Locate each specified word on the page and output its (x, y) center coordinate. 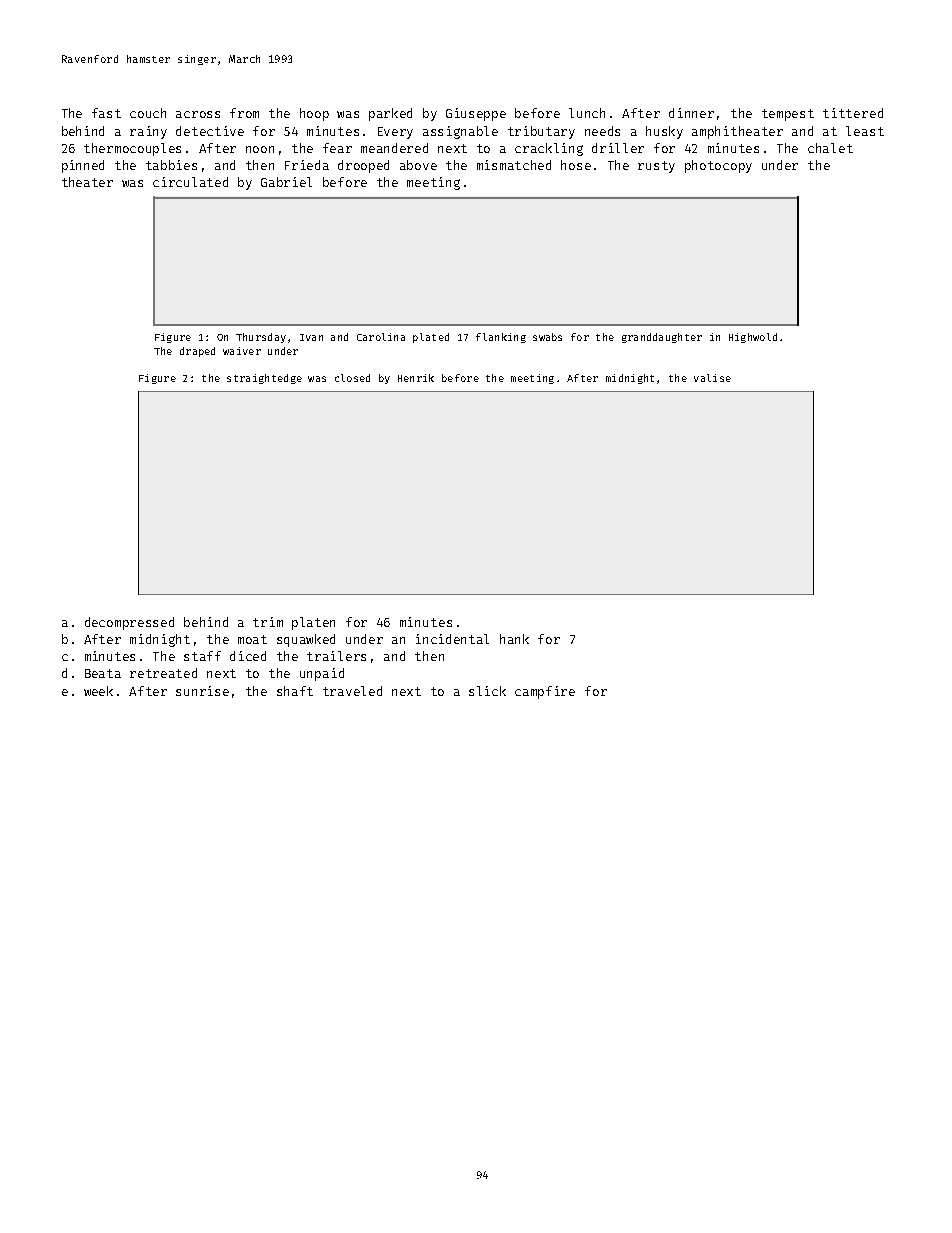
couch (148, 113)
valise (712, 378)
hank (514, 639)
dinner (691, 113)
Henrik (416, 378)
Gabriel (286, 182)
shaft (295, 691)
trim (268, 622)
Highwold (753, 338)
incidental (452, 639)
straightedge (264, 379)
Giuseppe (476, 114)
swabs (547, 337)
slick (487, 691)
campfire (545, 692)
